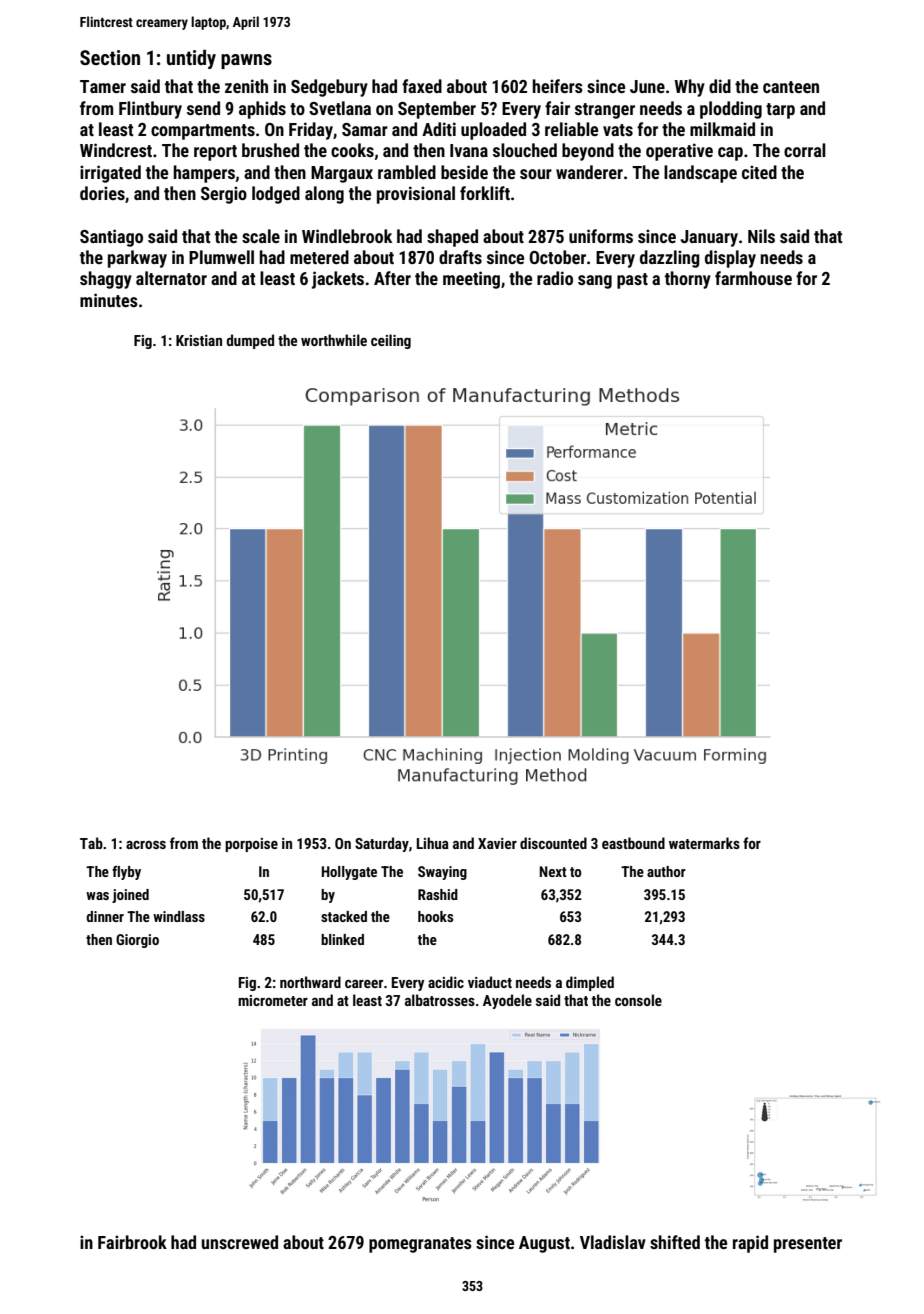  What do you see at coordinates (553, 843) in the screenshot?
I see `discounted` at bounding box center [553, 843].
